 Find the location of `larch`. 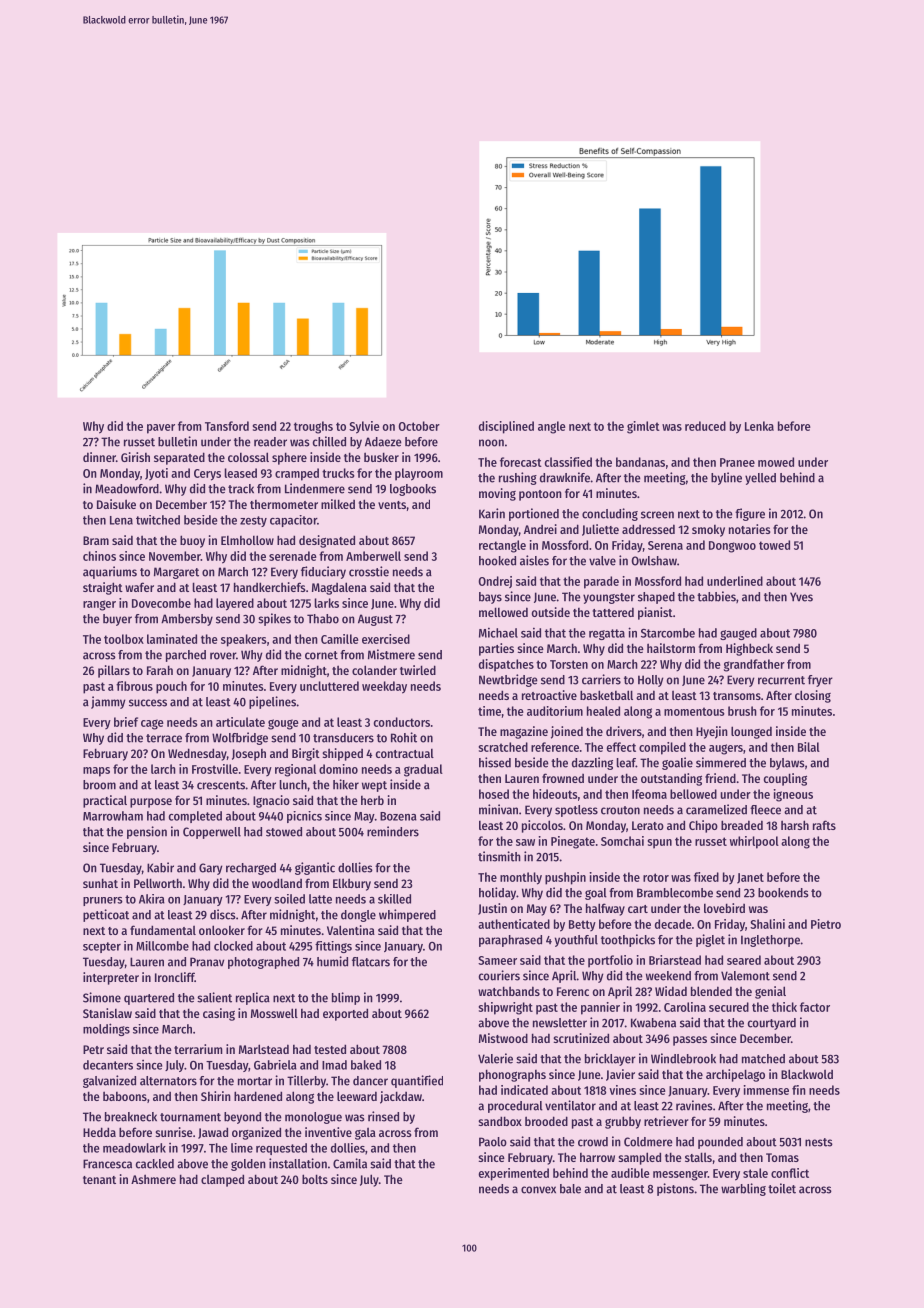

larch is located at coordinates (163, 769).
